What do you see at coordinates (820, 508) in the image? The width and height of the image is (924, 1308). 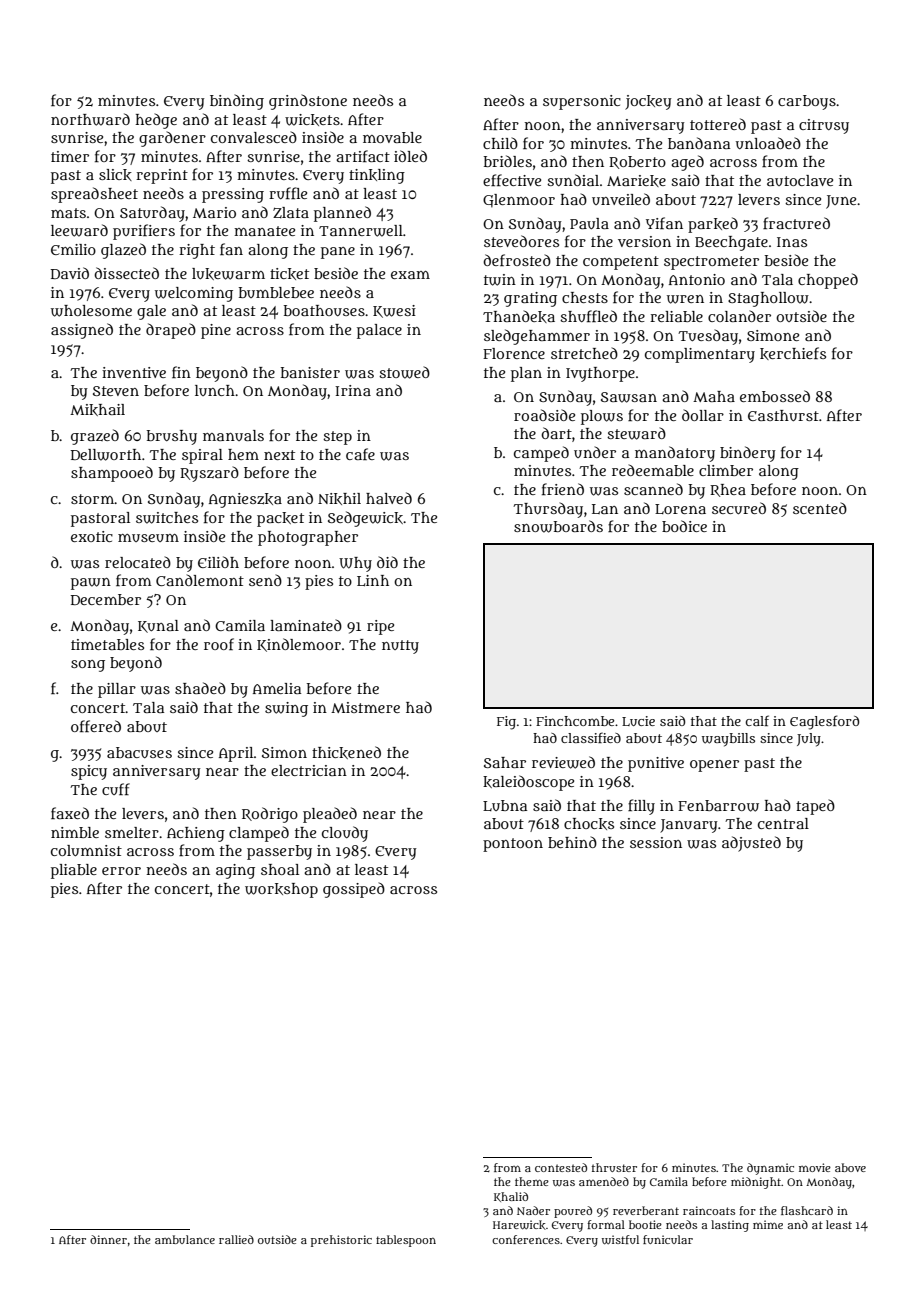 I see `scented` at bounding box center [820, 508].
